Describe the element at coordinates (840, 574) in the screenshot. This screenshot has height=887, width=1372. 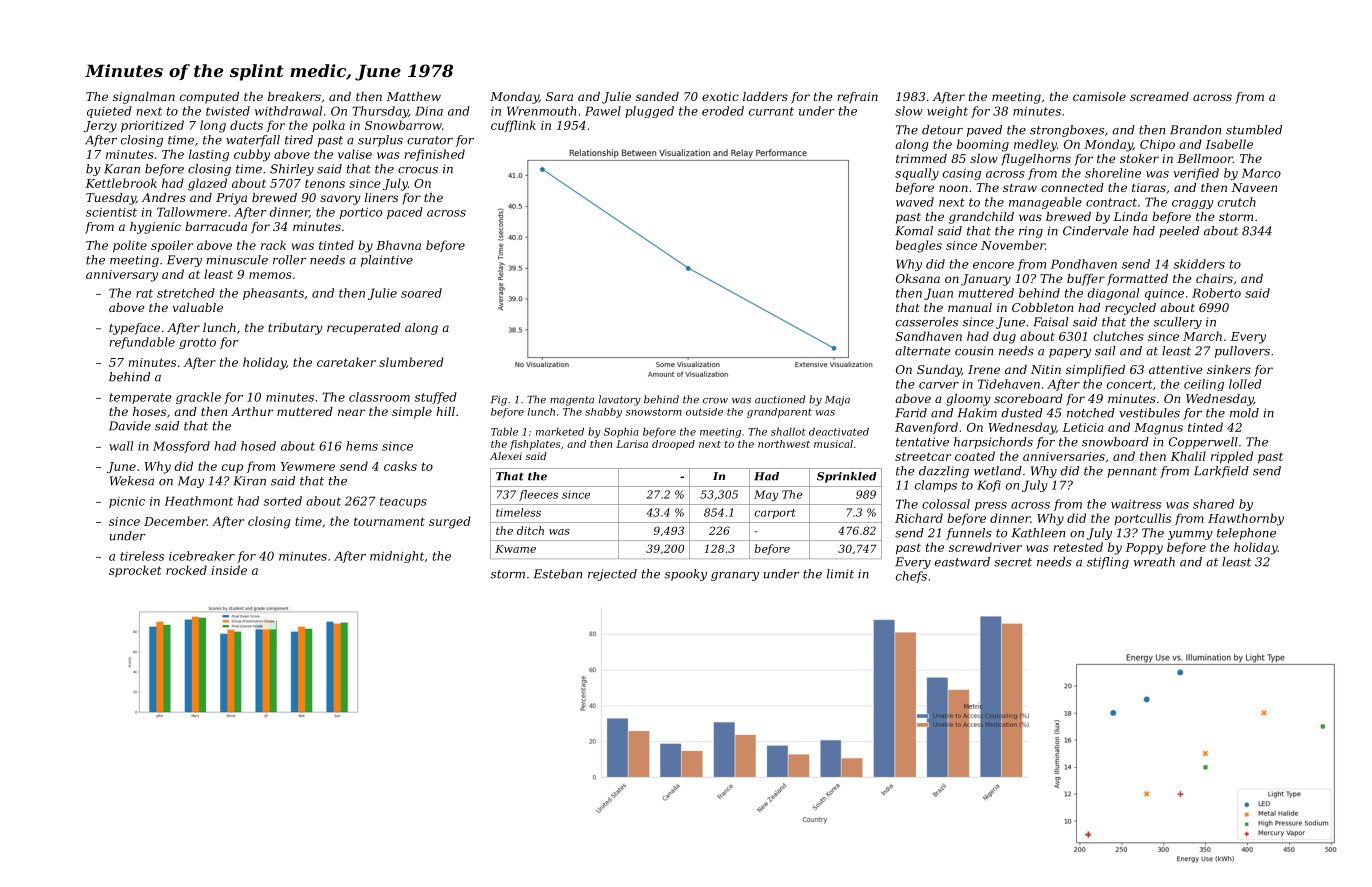
I see `limit` at that location.
